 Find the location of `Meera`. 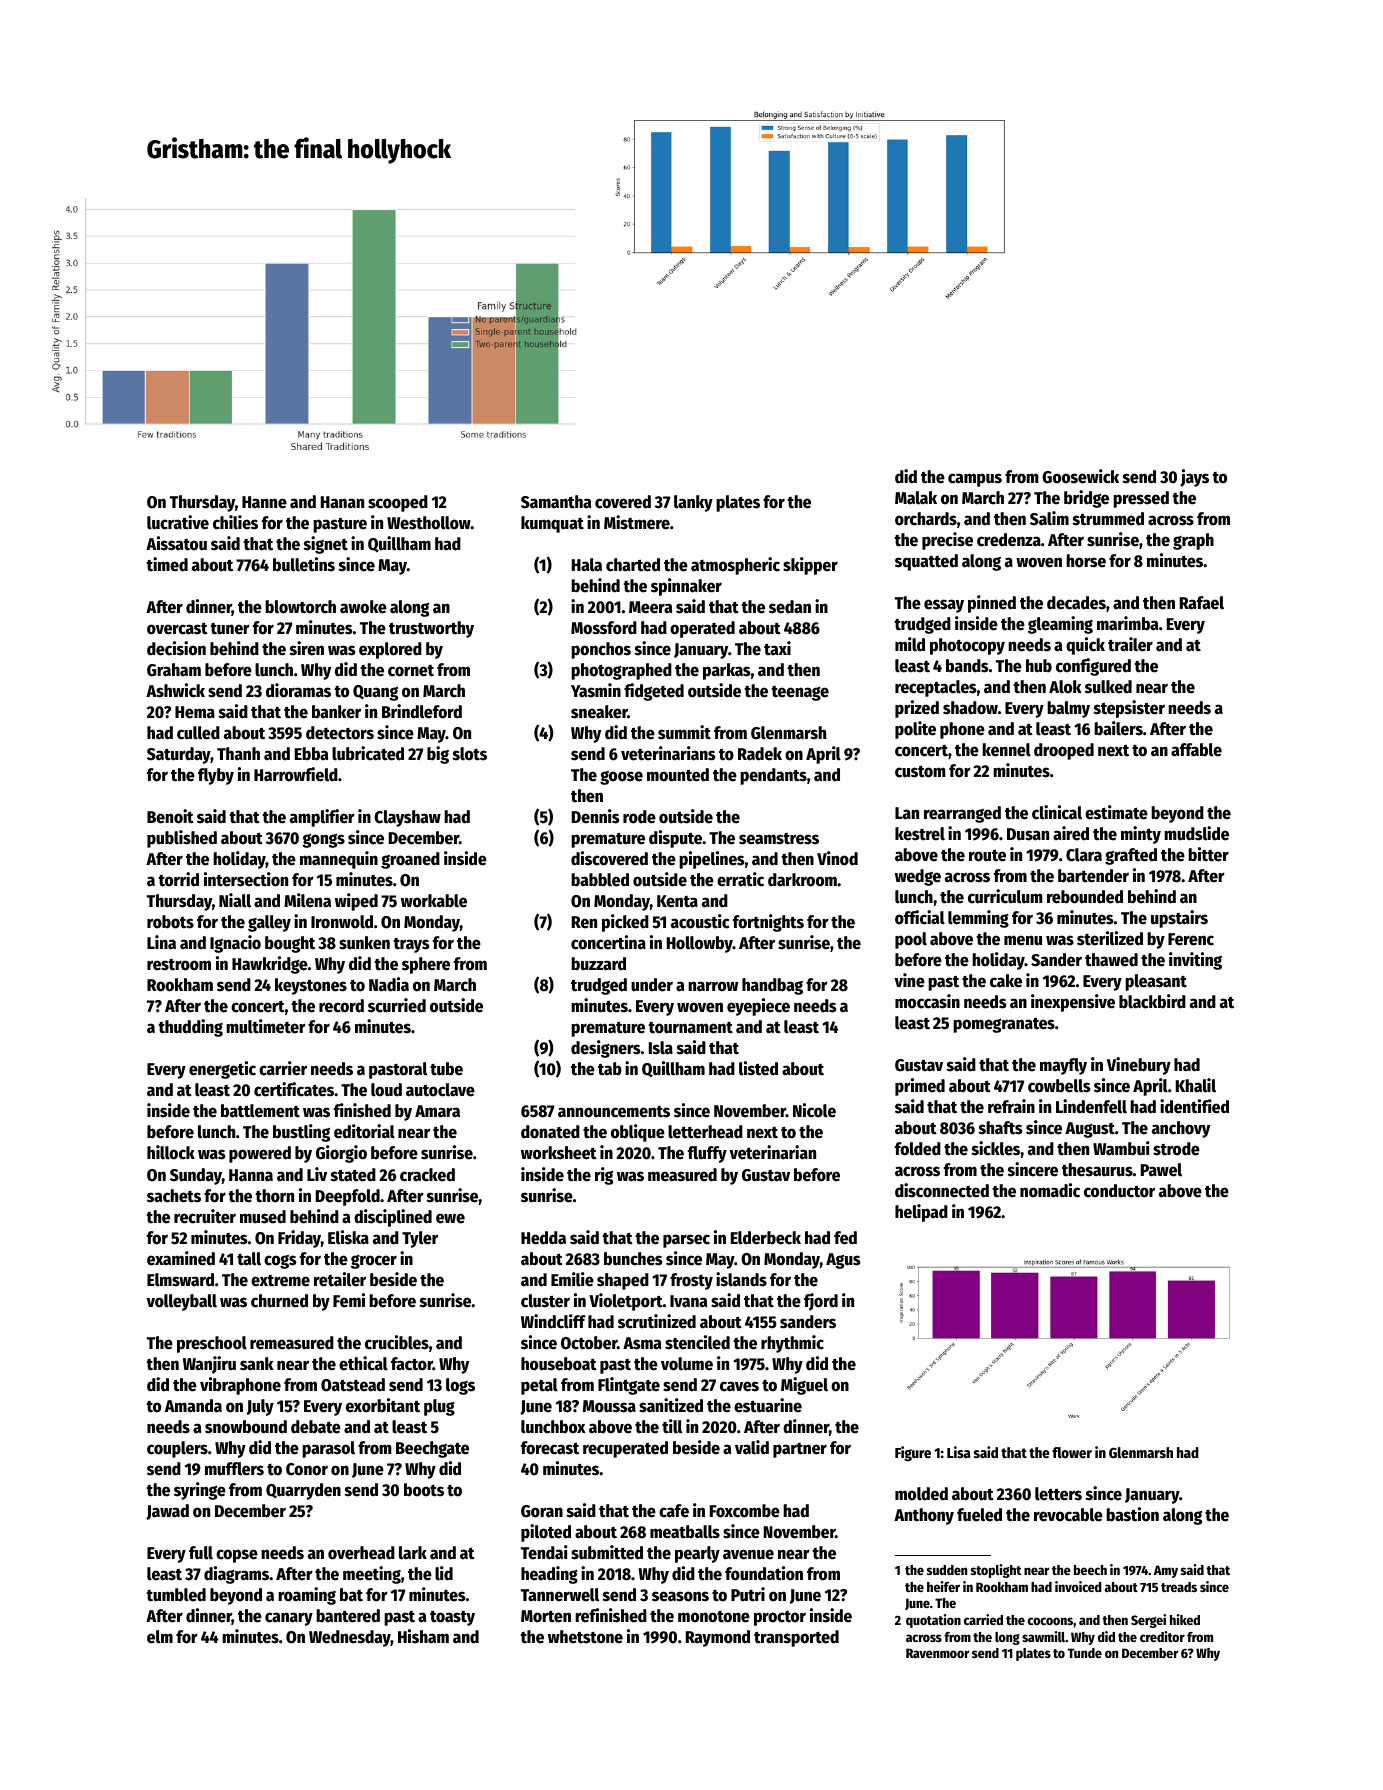

Meera is located at coordinates (651, 607).
